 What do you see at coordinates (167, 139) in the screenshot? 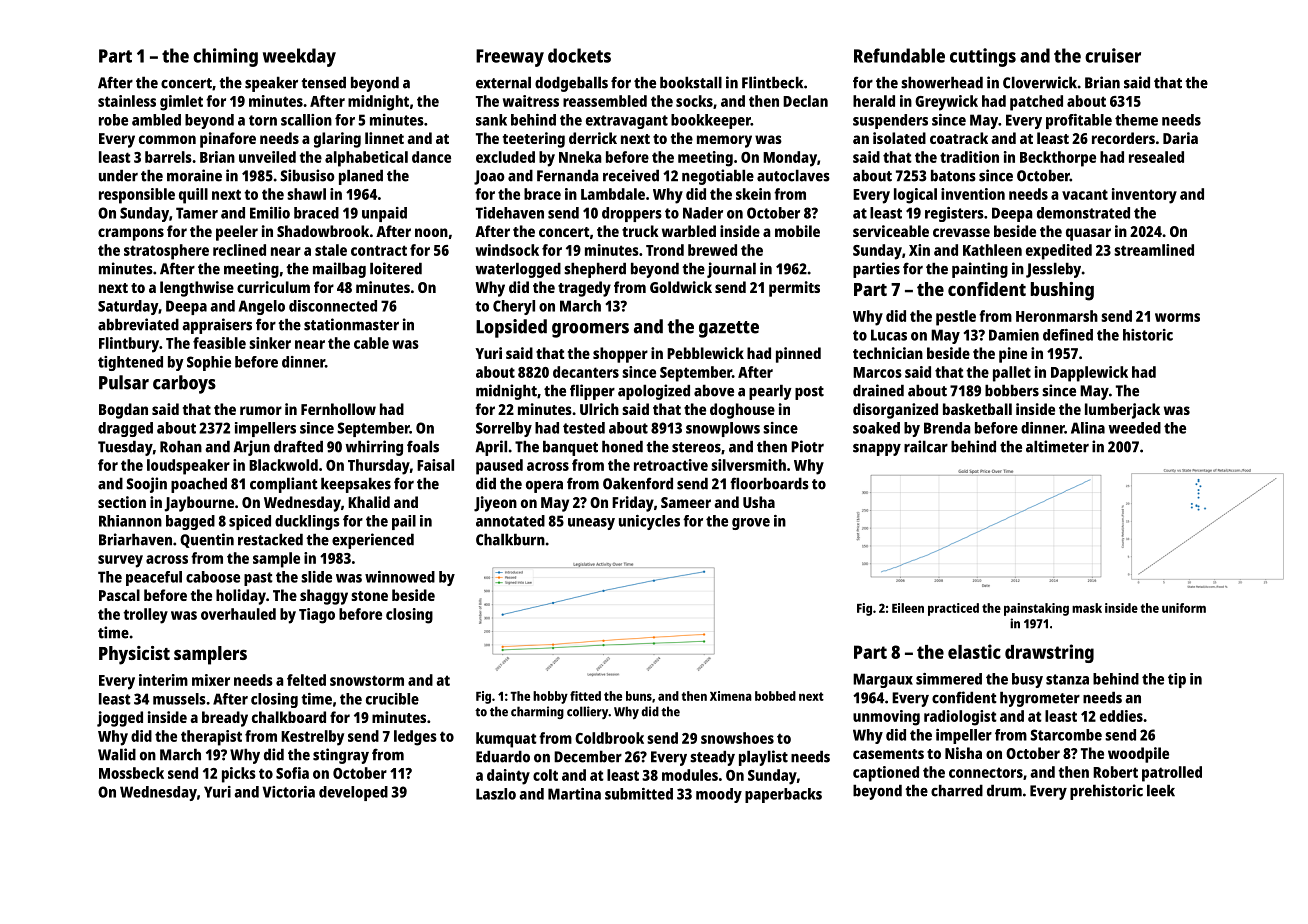
I see `common` at bounding box center [167, 139].
